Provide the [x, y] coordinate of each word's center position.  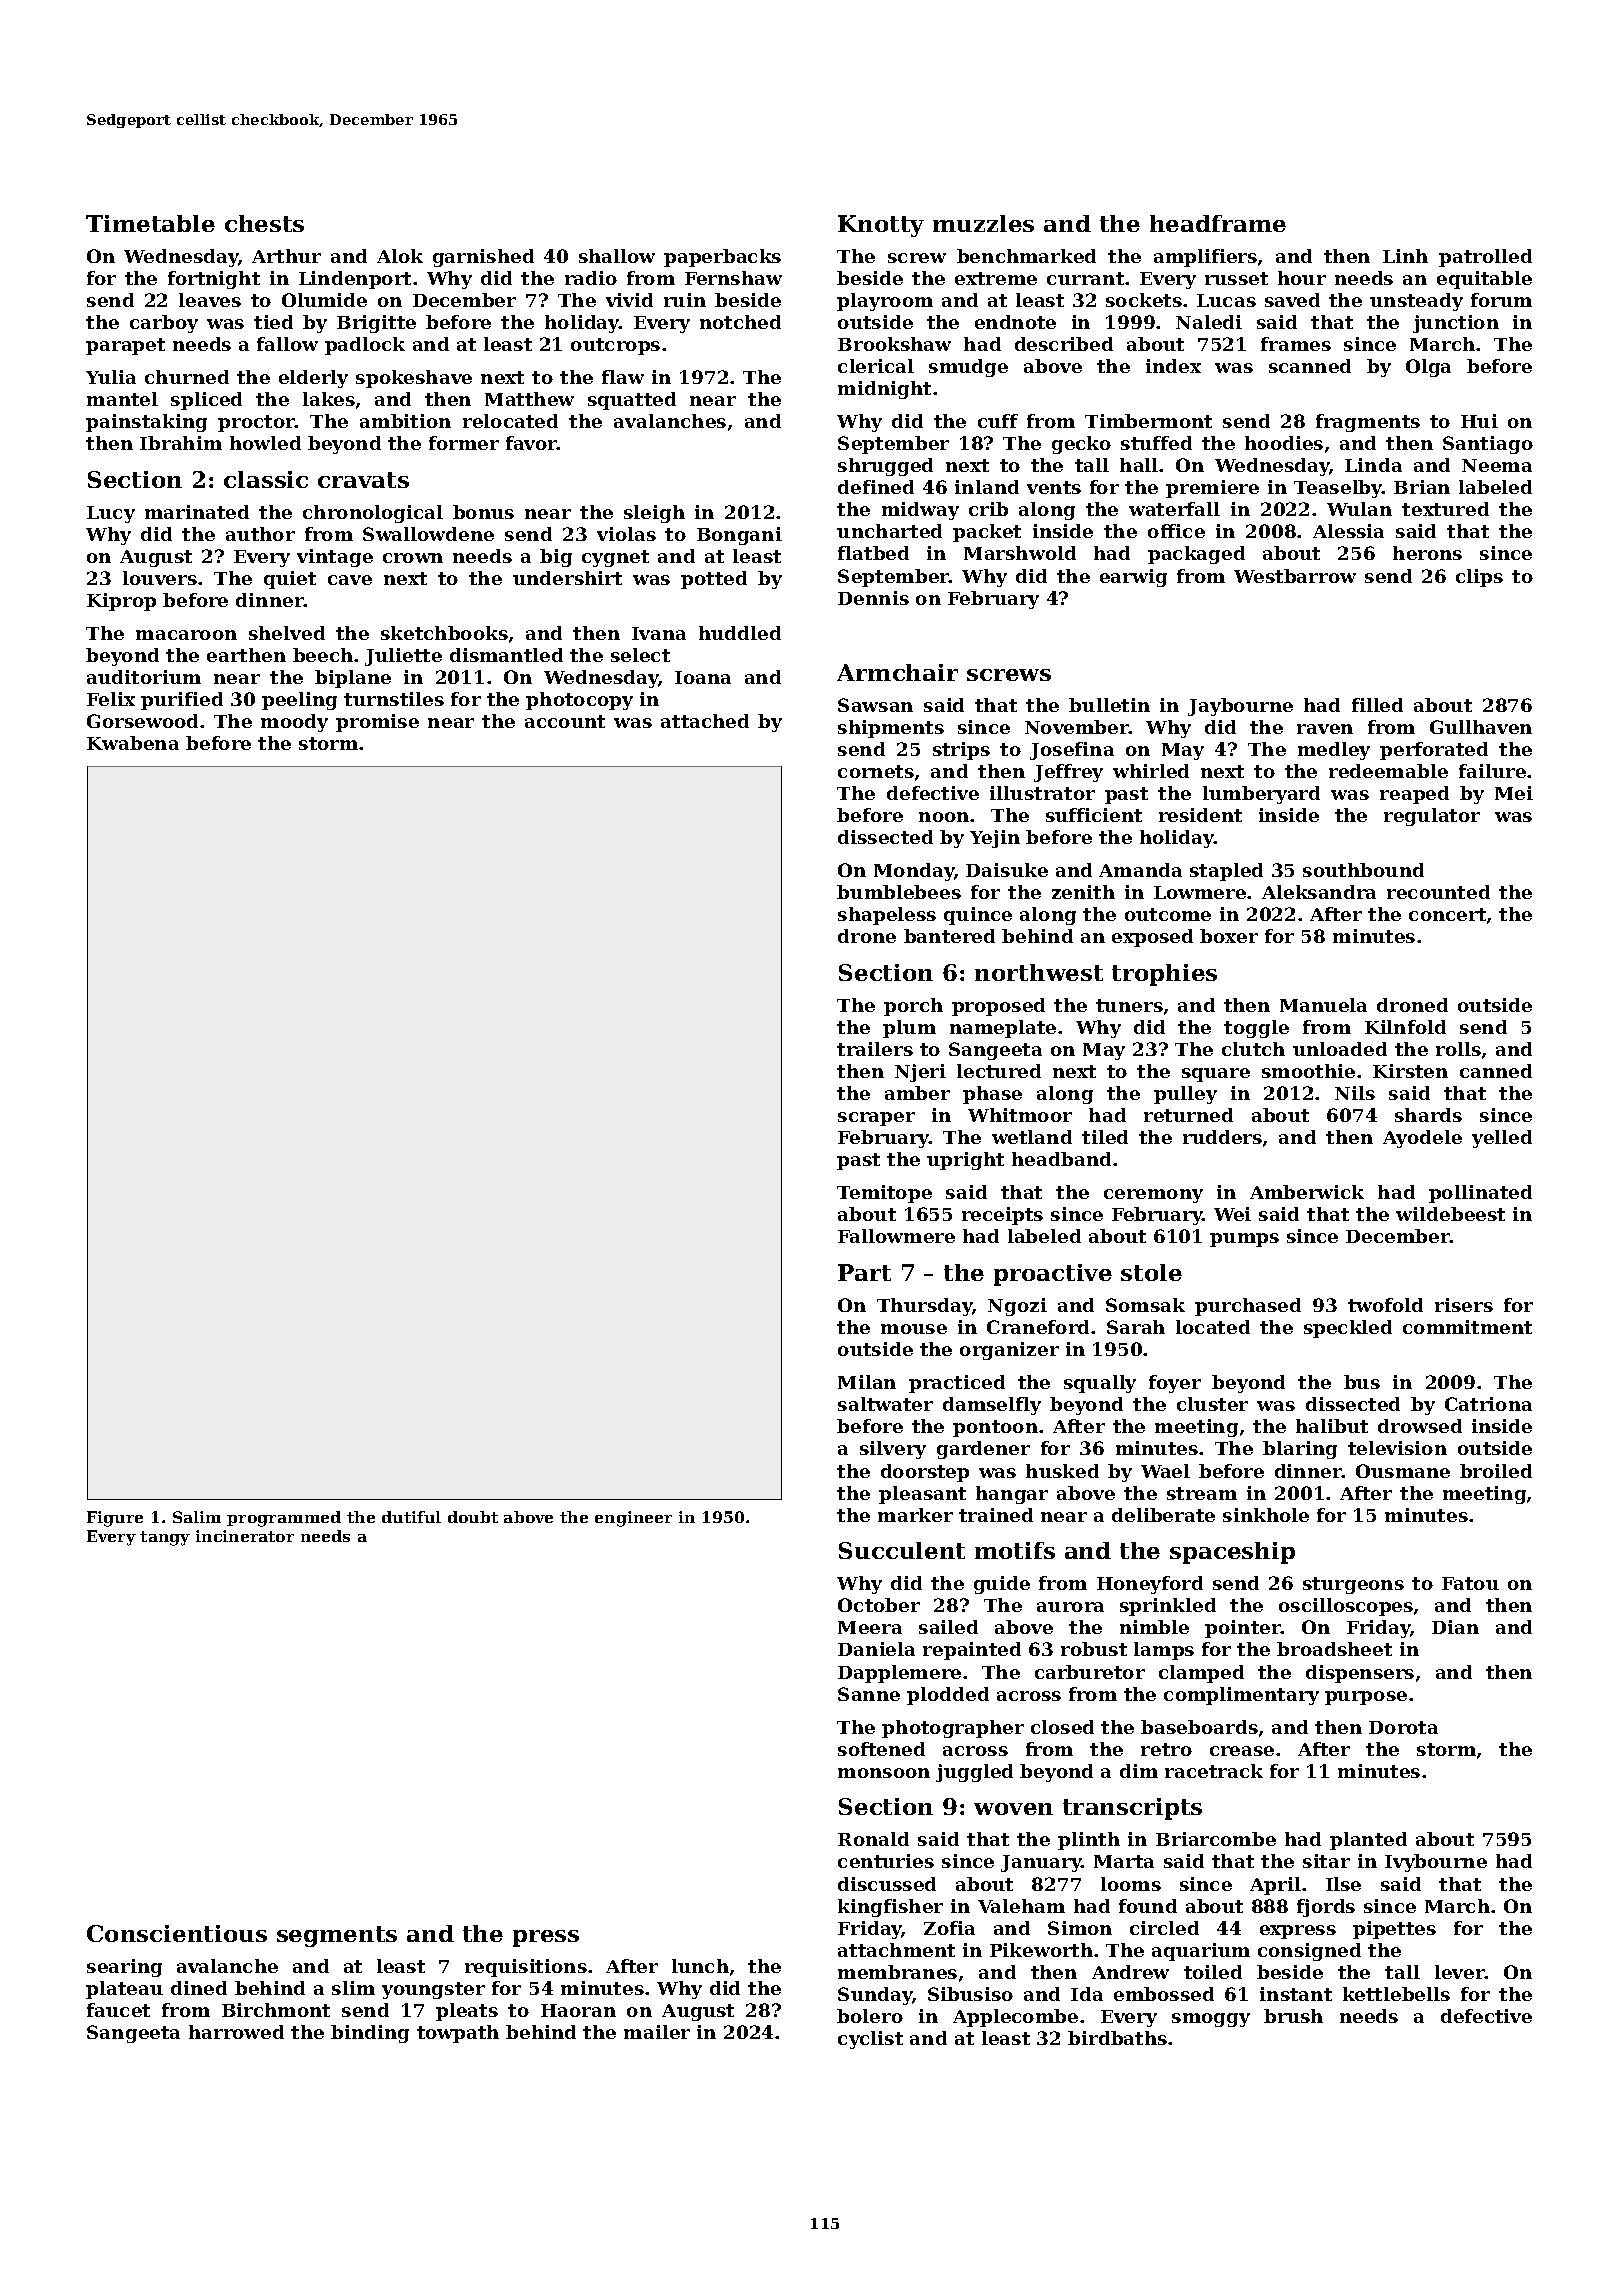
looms [1131, 1884]
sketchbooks [444, 633]
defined [876, 487]
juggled [974, 1773]
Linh [1405, 256]
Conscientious [177, 1933]
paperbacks [722, 258]
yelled [1502, 1139]
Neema [1497, 465]
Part [864, 1272]
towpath [458, 2034]
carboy [164, 324]
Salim [197, 1517]
